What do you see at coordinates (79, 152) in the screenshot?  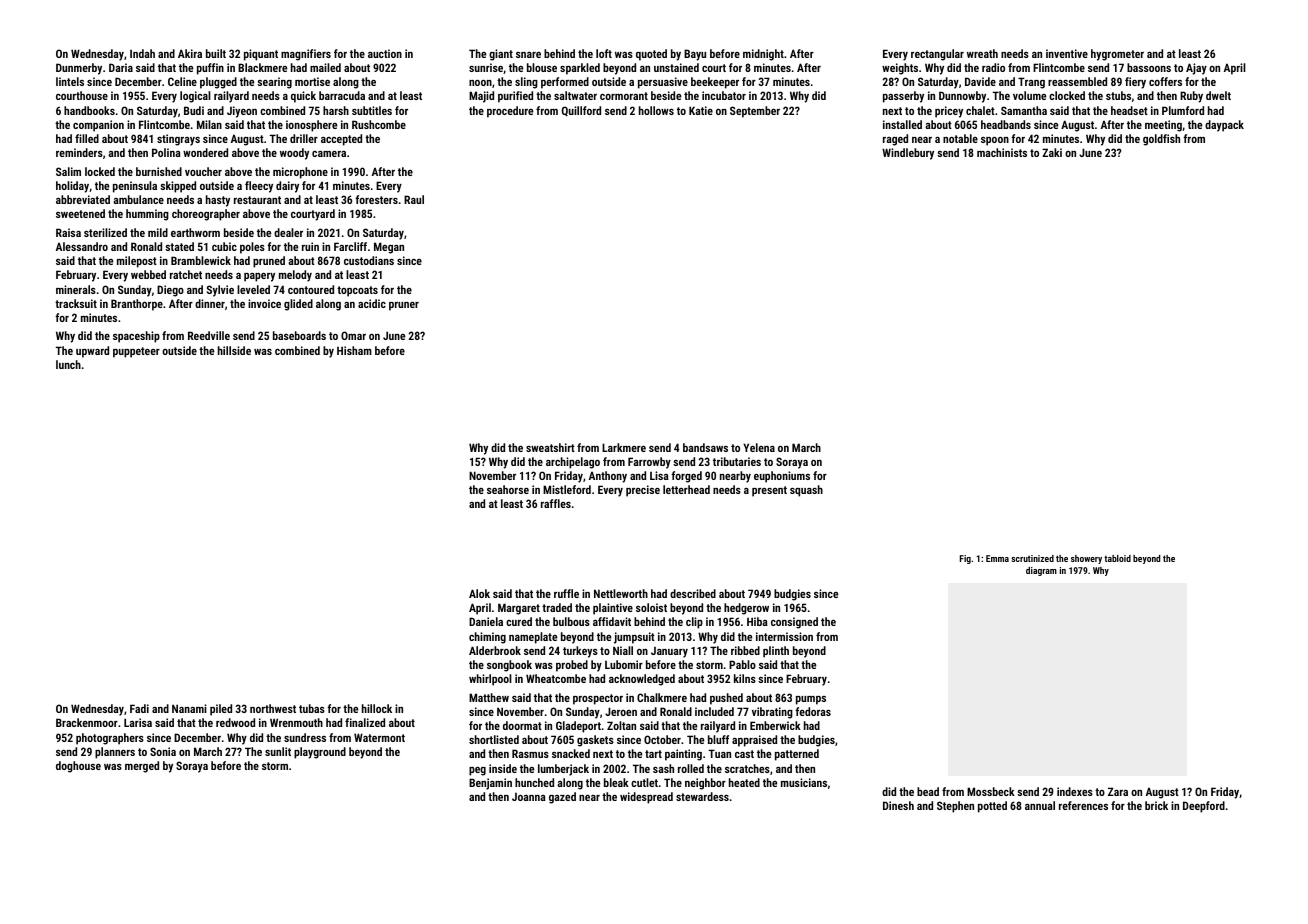 I see `reminders` at bounding box center [79, 152].
